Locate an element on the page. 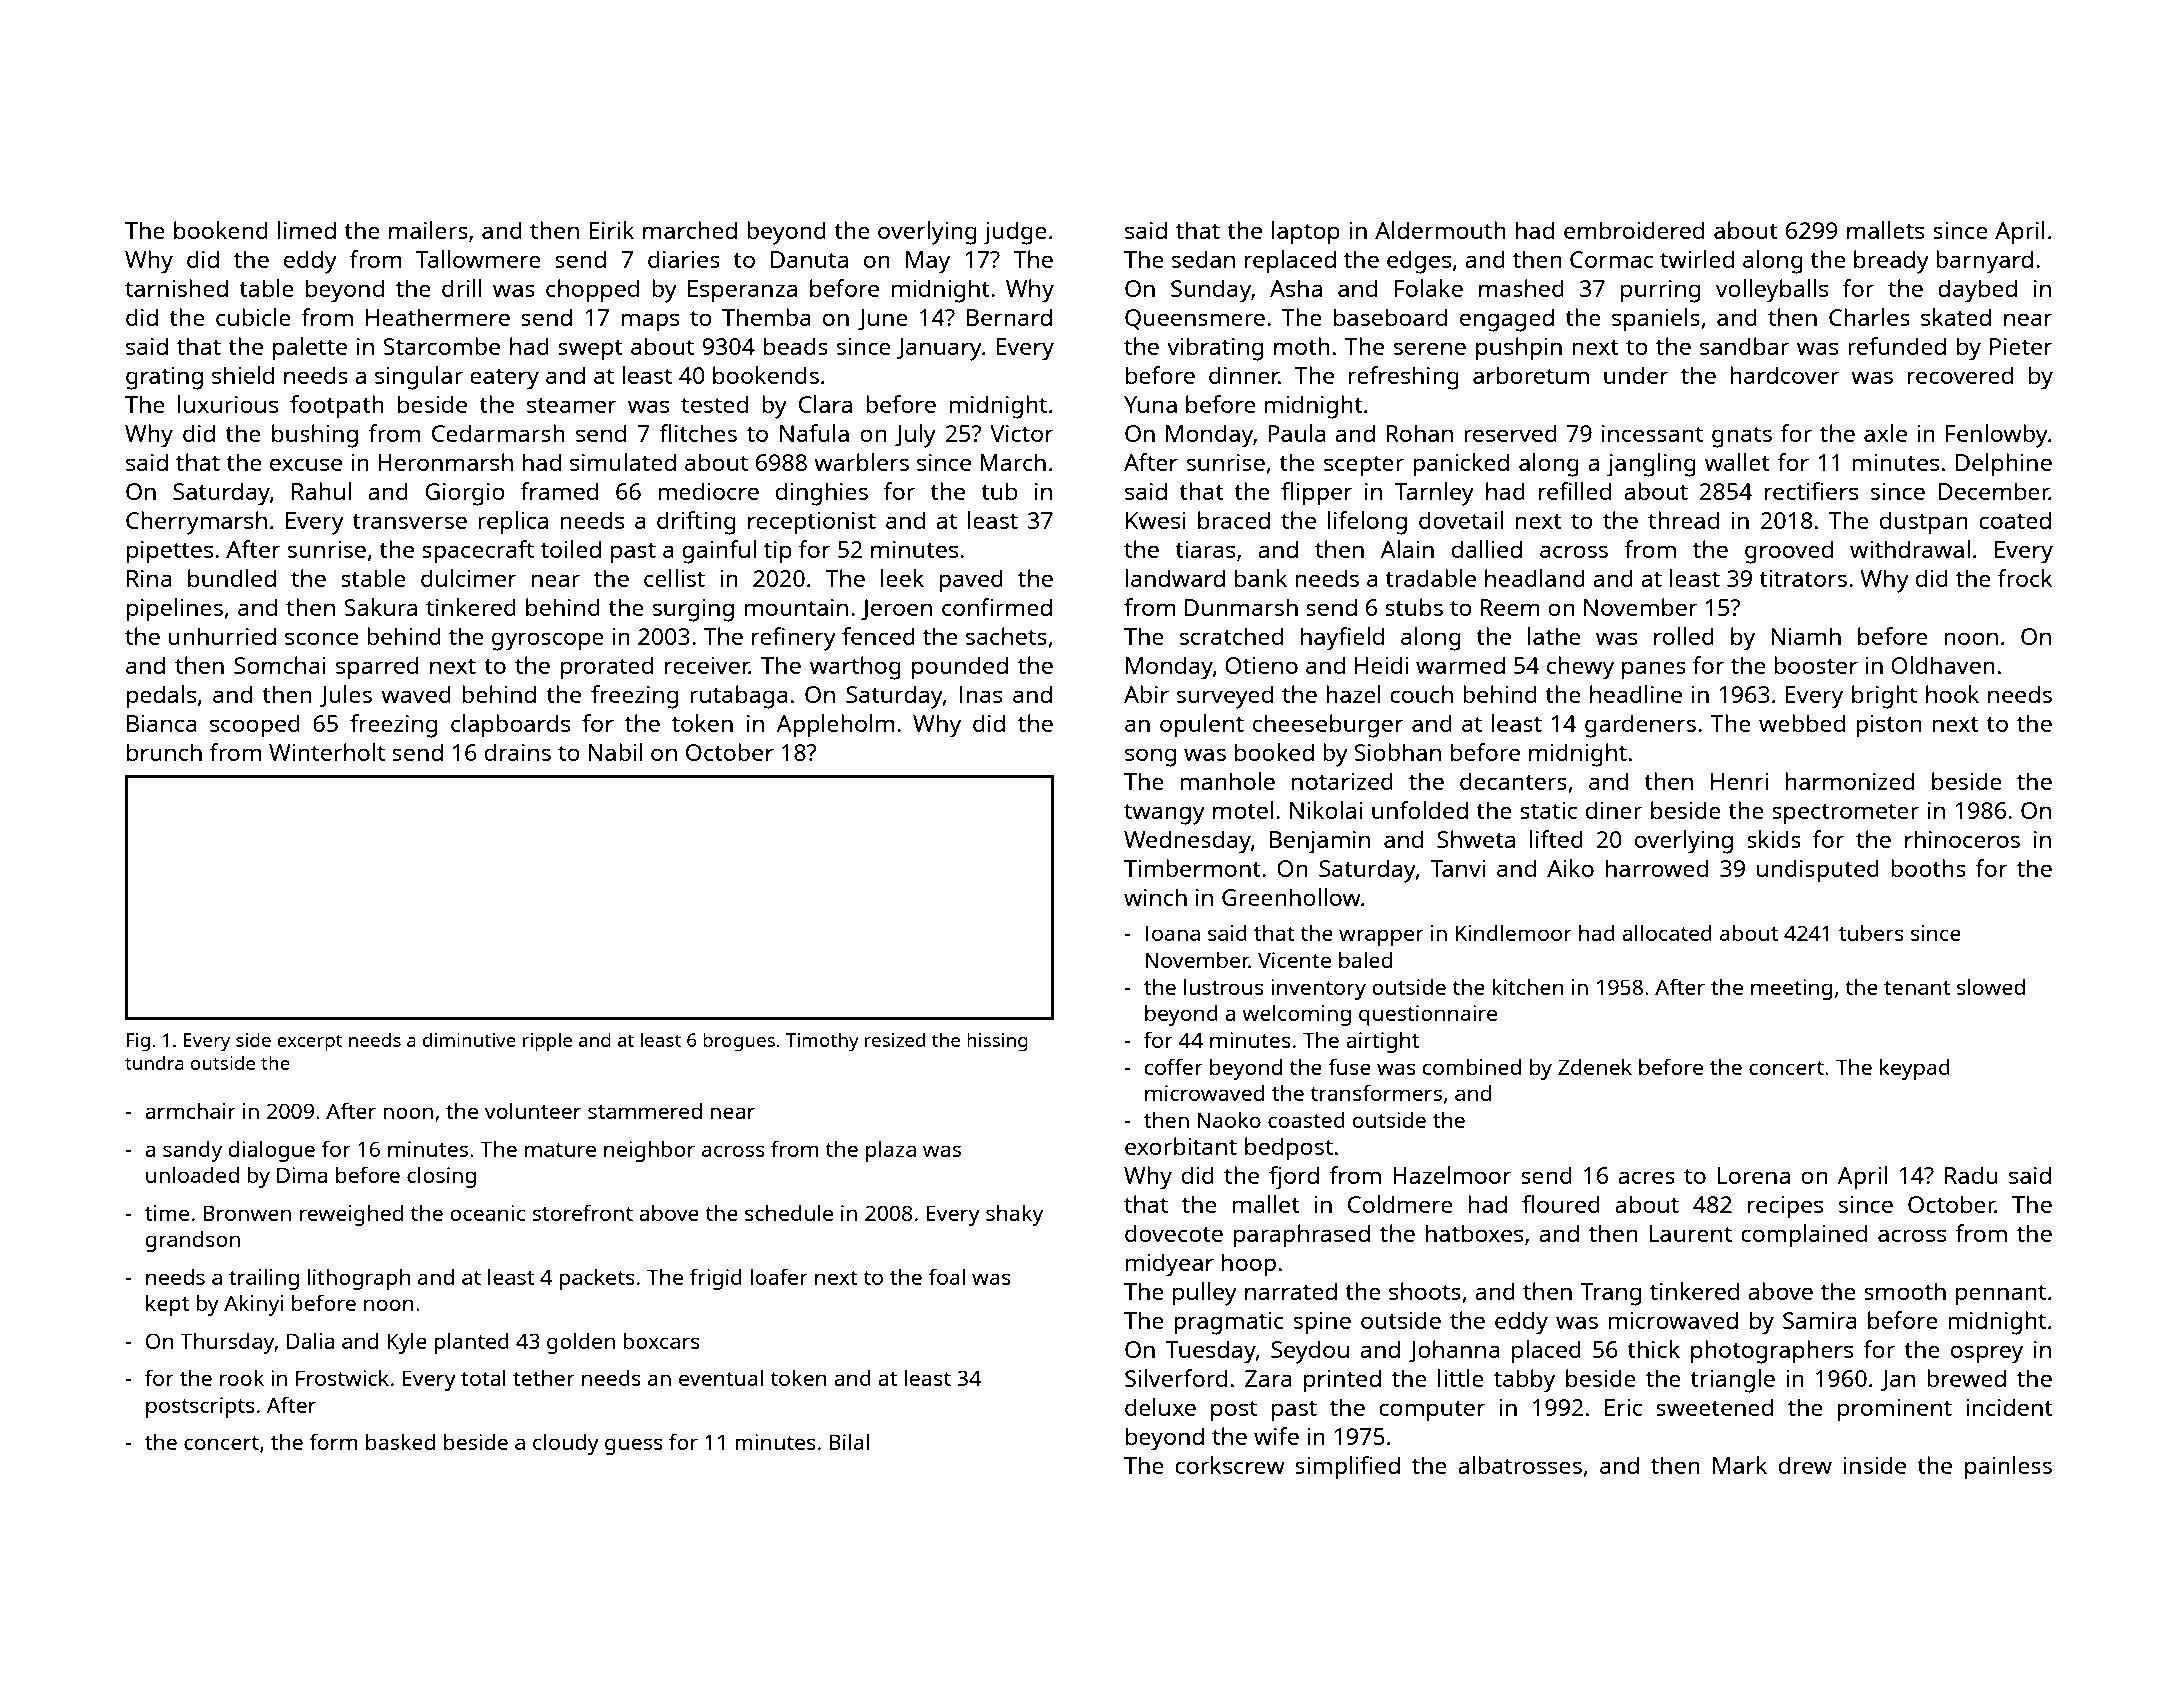 The image size is (2178, 1683). packets is located at coordinates (597, 1279).
